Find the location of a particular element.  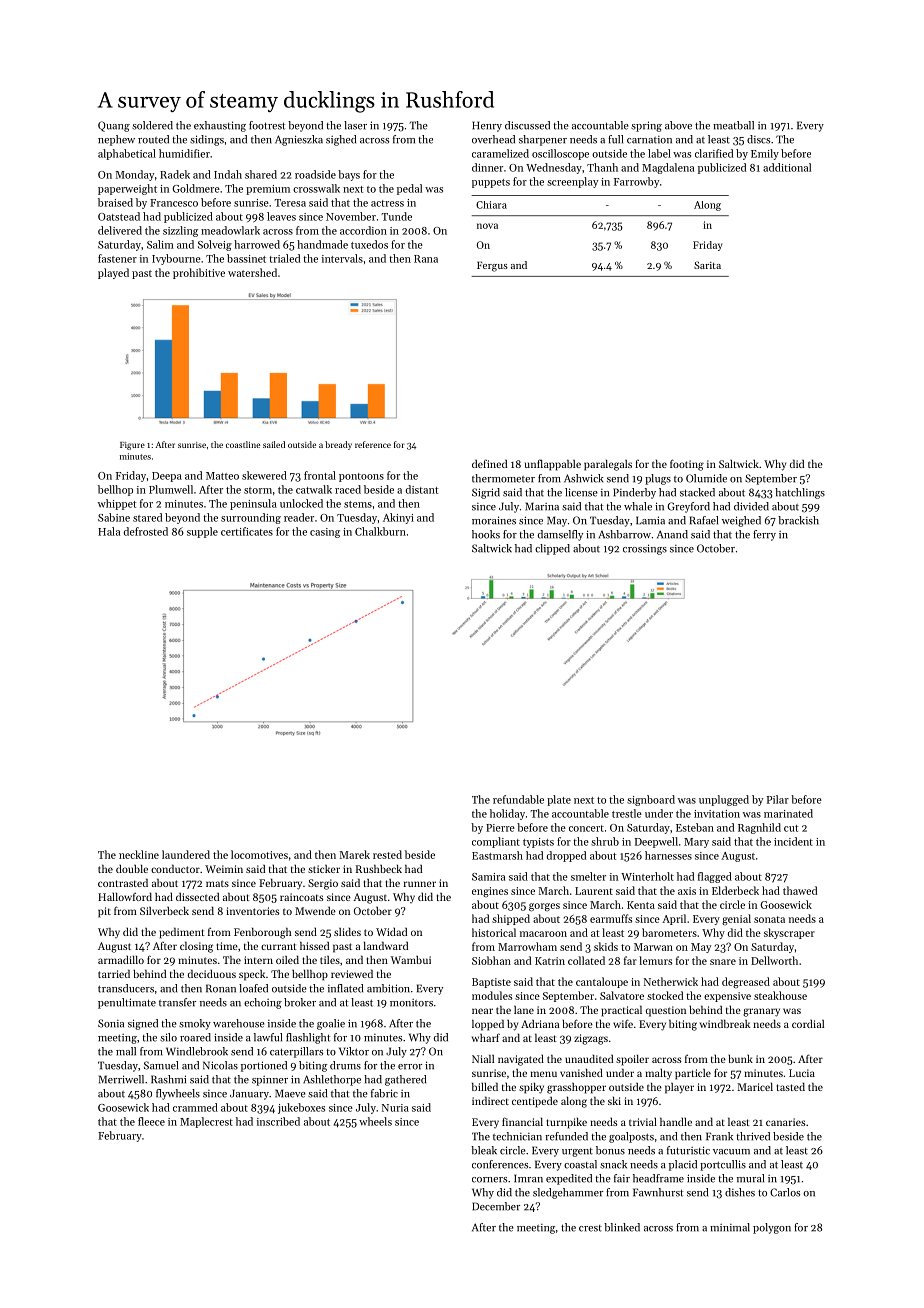

soldered is located at coordinates (152, 125).
